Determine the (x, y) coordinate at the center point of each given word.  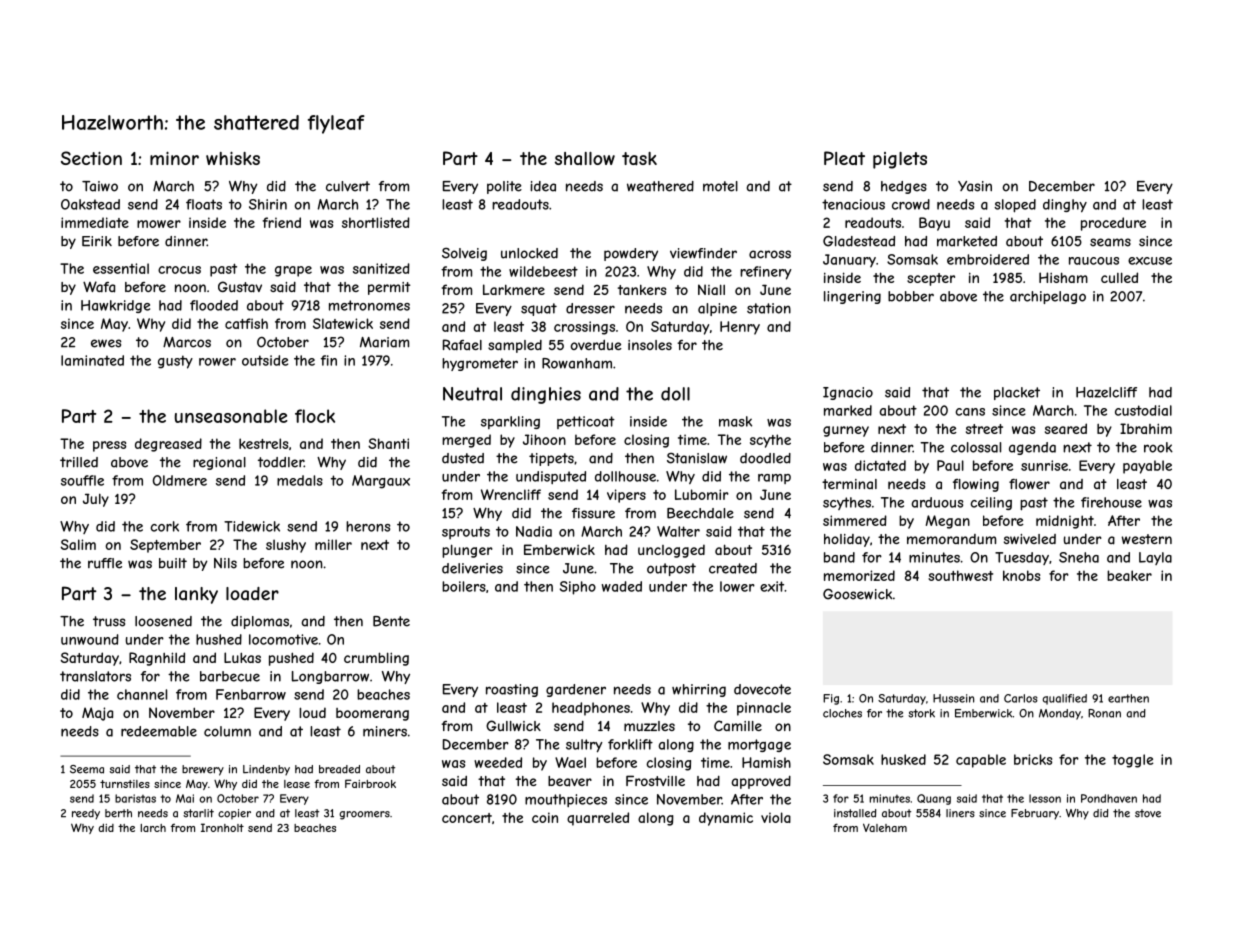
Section (91, 158)
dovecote (762, 689)
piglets (900, 160)
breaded (339, 769)
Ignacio (848, 393)
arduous (937, 502)
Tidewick (252, 526)
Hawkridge (115, 306)
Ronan (1104, 713)
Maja (97, 714)
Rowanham (577, 363)
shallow (585, 158)
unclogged (671, 551)
